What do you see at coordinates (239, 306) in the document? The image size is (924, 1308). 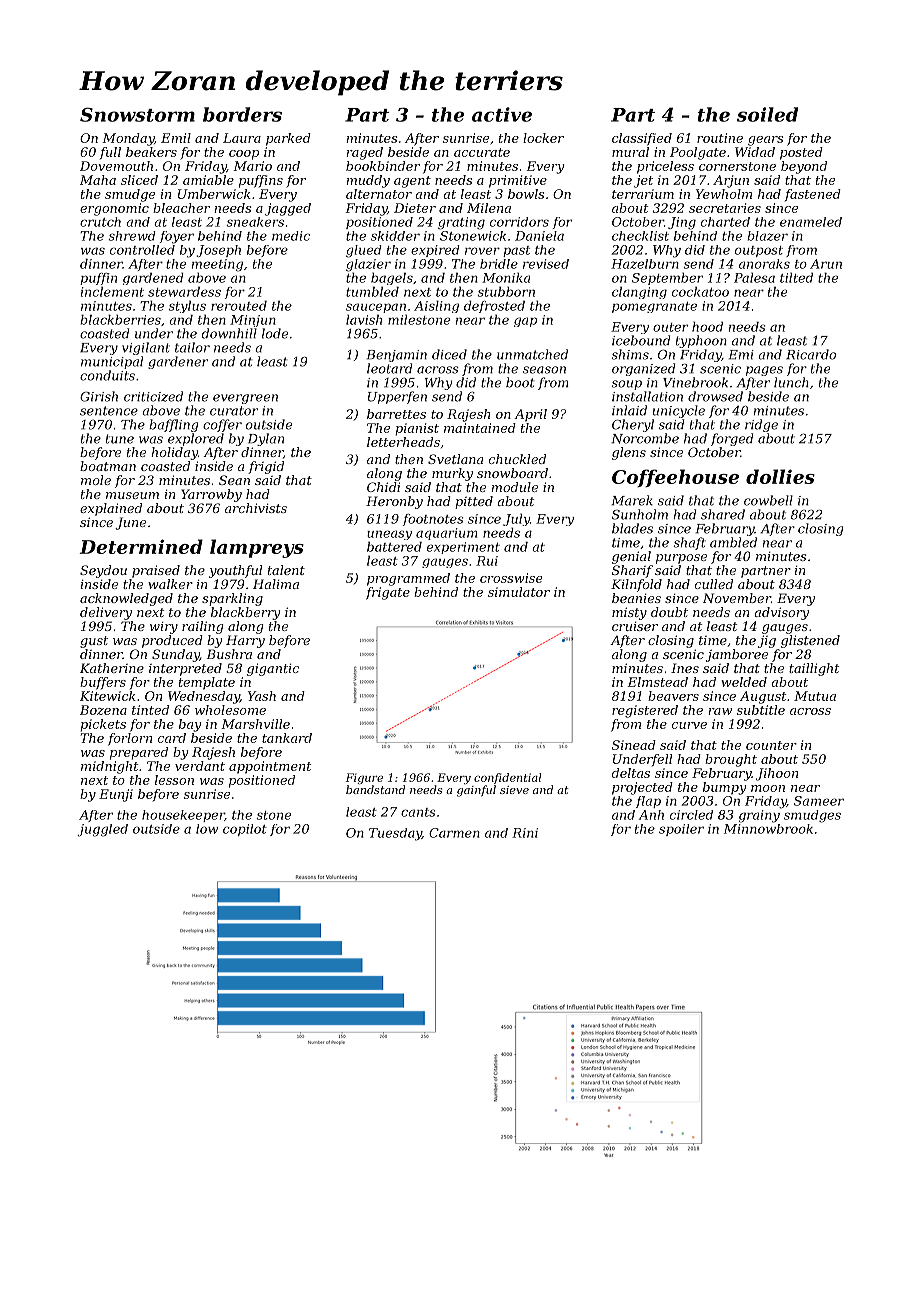 I see `rerouted` at bounding box center [239, 306].
